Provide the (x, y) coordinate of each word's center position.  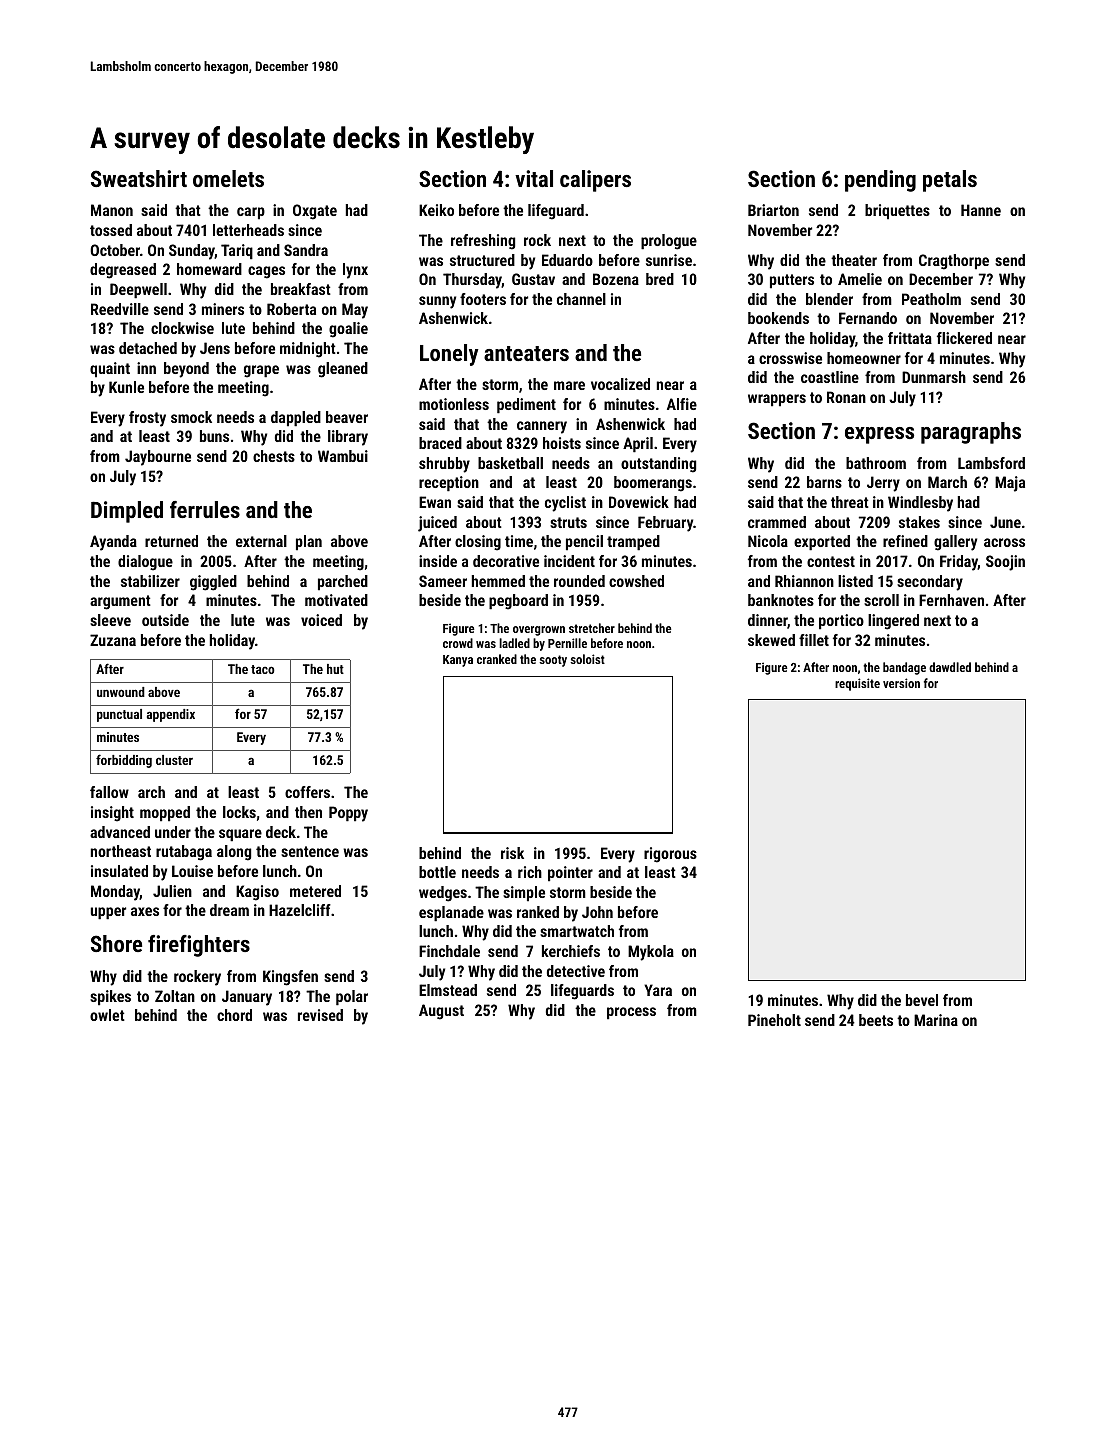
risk (512, 853)
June (1005, 522)
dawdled (950, 667)
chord (234, 1015)
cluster (174, 760)
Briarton (773, 210)
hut (335, 669)
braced (440, 443)
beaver (347, 417)
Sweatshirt (139, 178)
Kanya (458, 661)
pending (880, 181)
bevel (922, 1000)
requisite (857, 684)
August (441, 1012)
